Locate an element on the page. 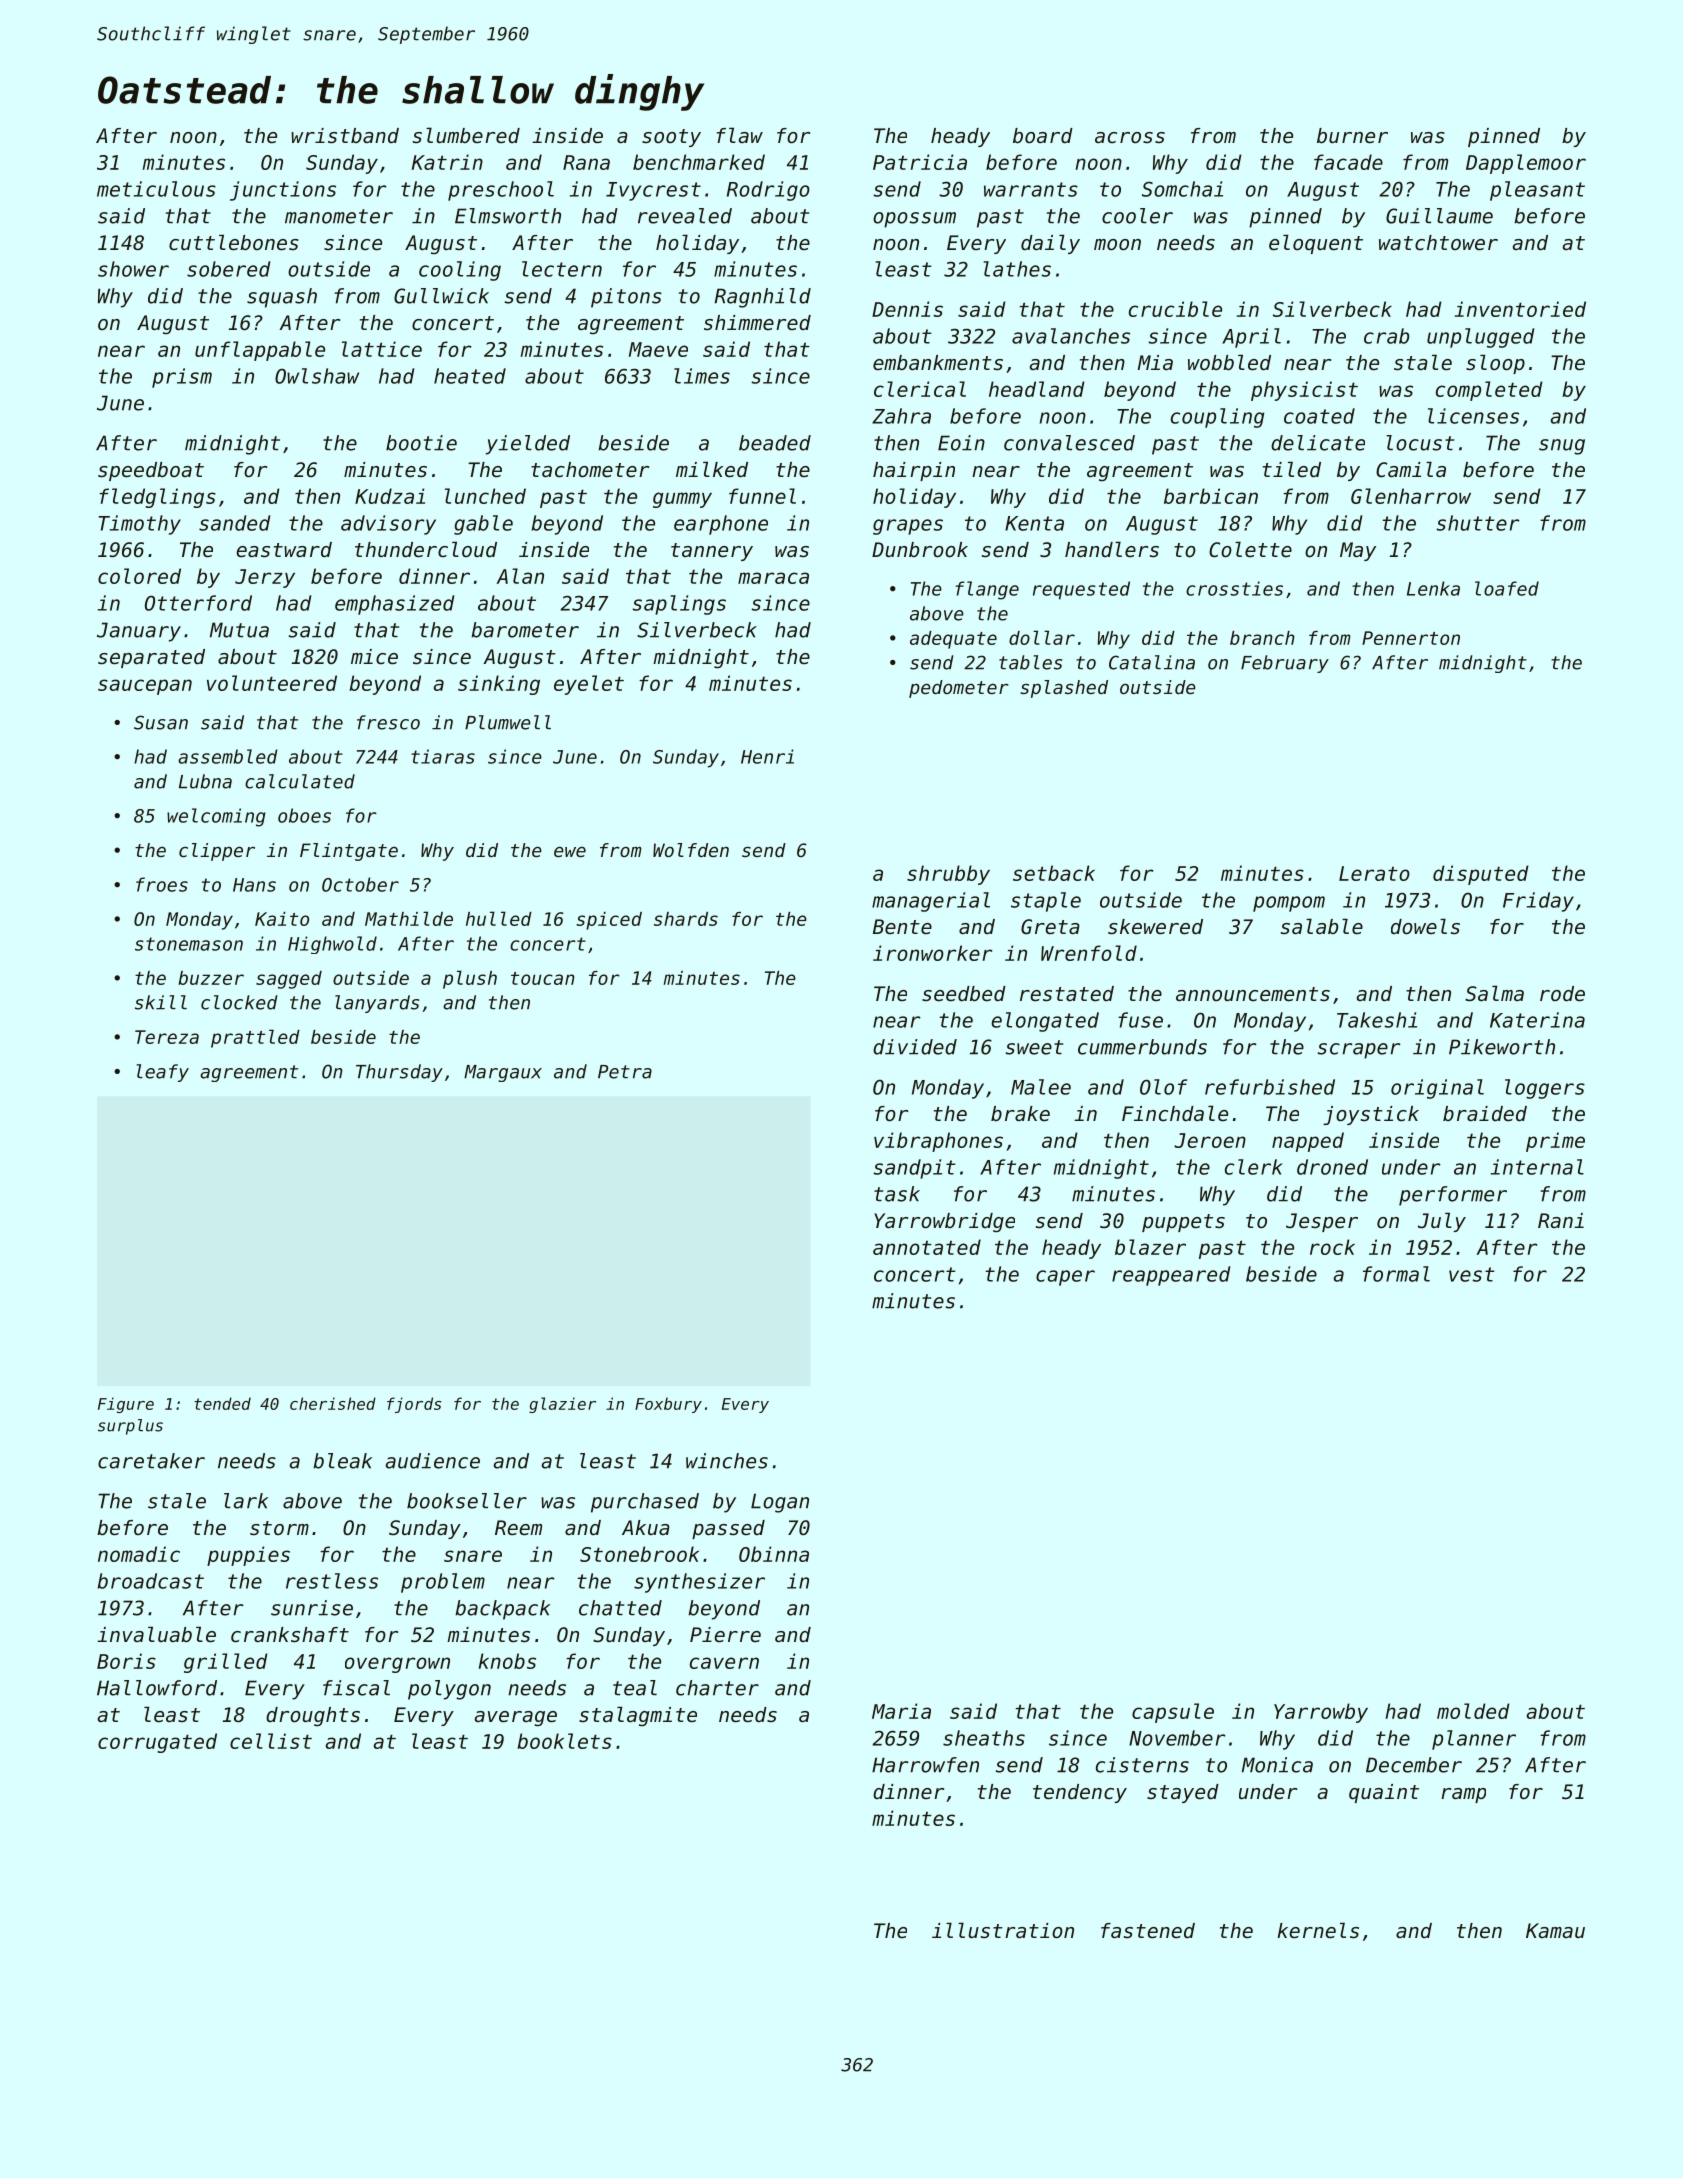  cavern is located at coordinates (724, 1663).
